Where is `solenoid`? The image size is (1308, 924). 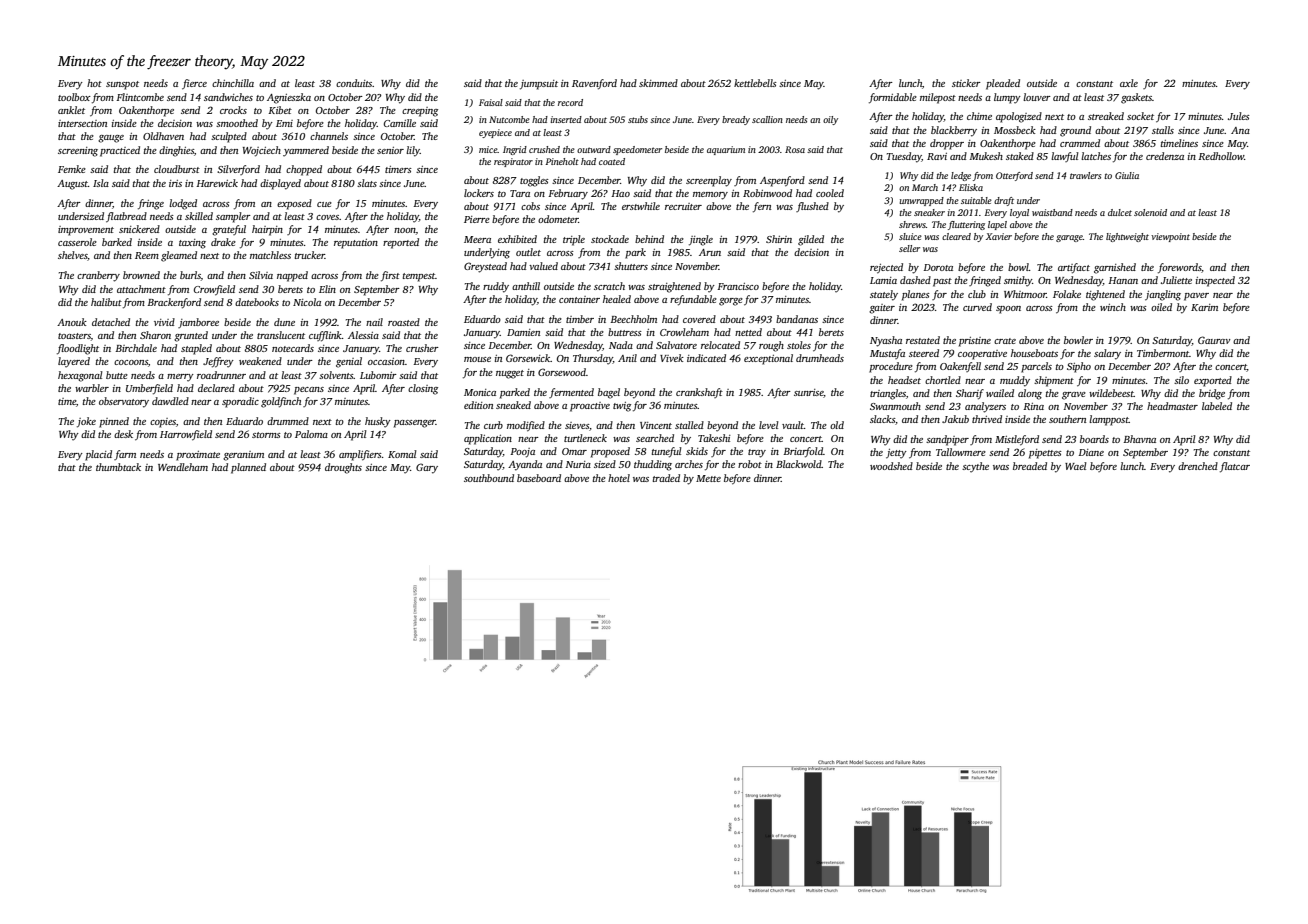
solenoid is located at coordinates (1150, 212).
